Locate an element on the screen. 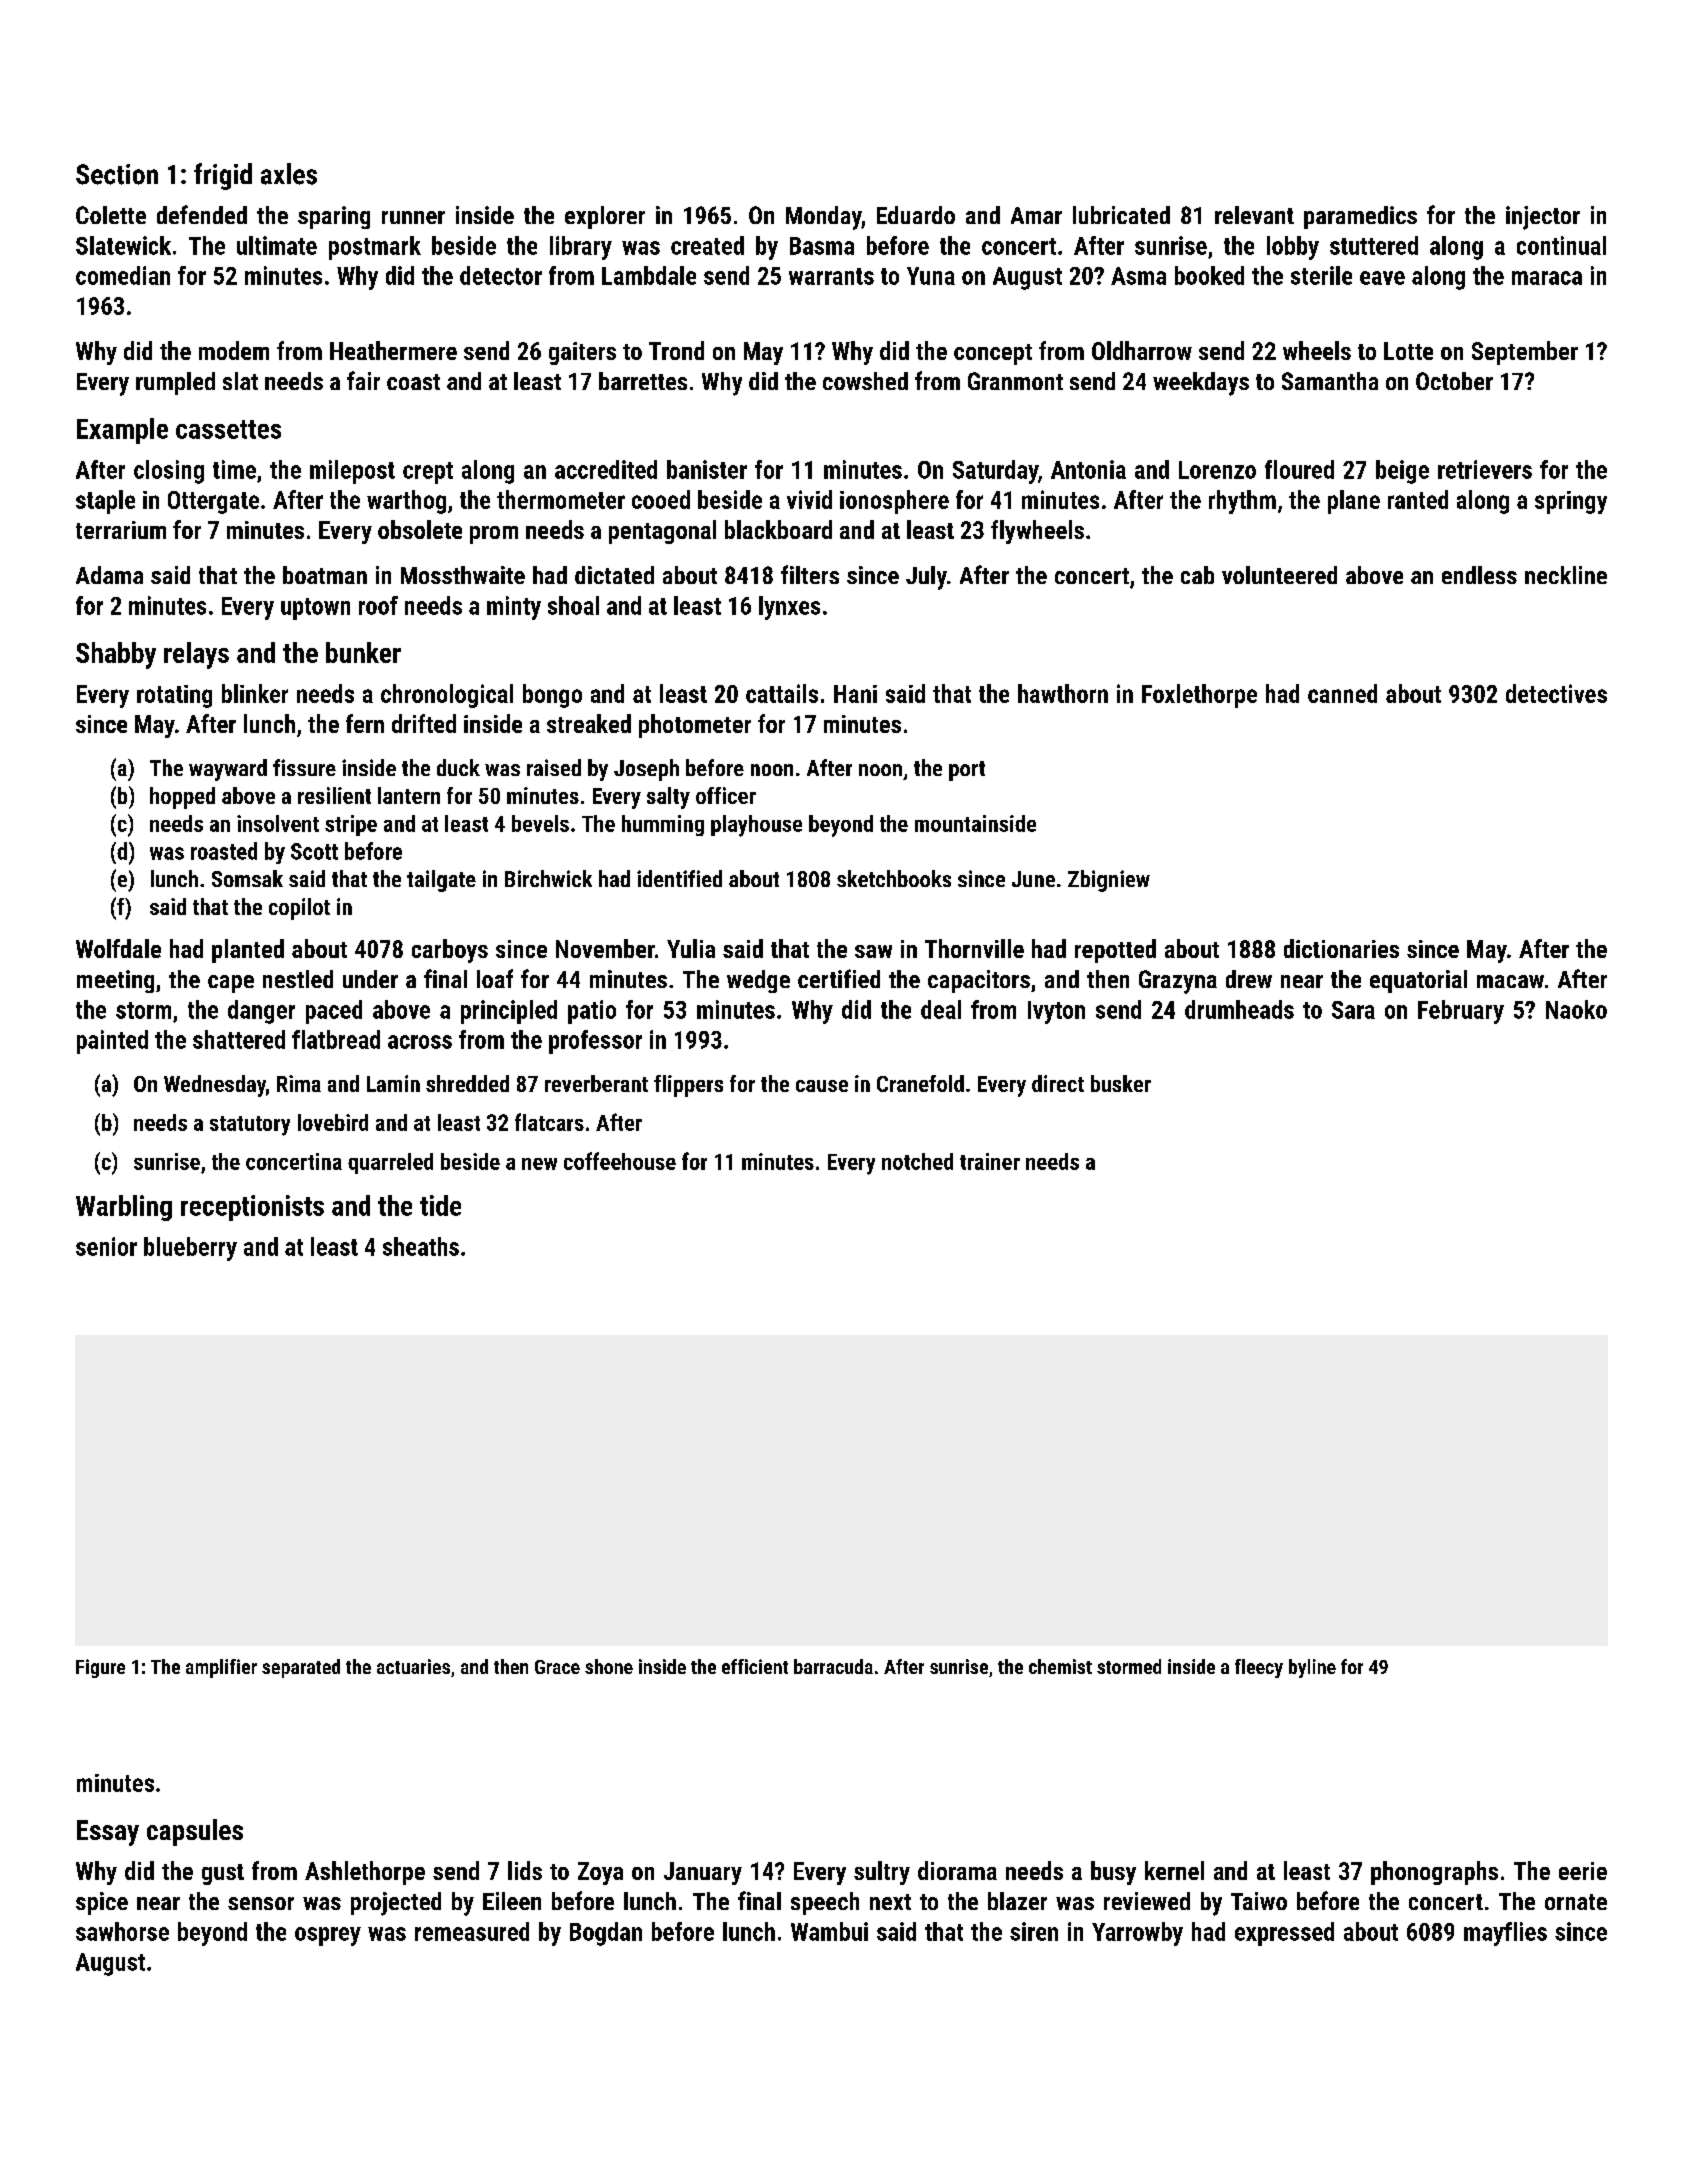 This screenshot has height=2178, width=1683. modem is located at coordinates (234, 350).
